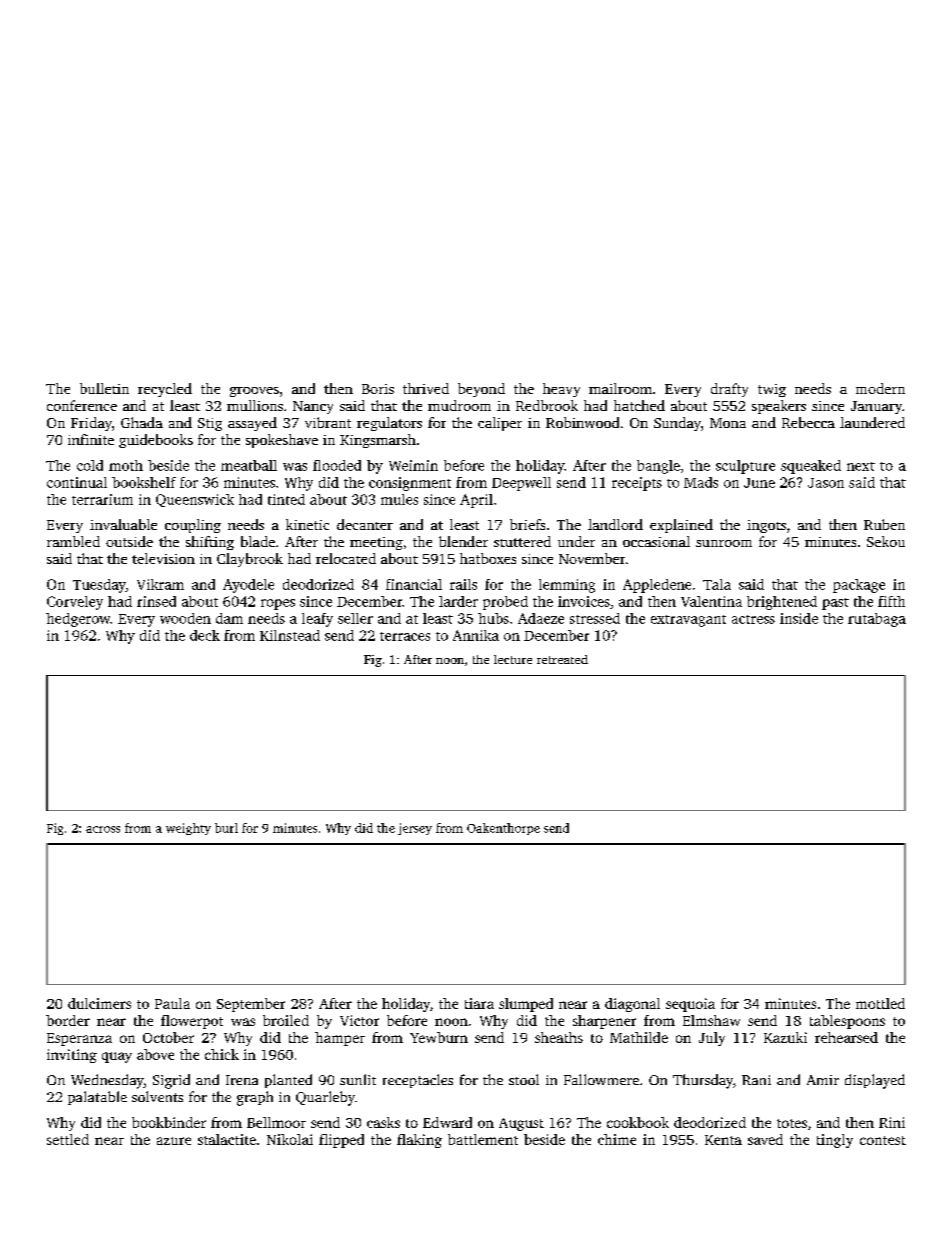  Describe the element at coordinates (503, 829) in the document. I see `Oakenthorpe` at that location.
